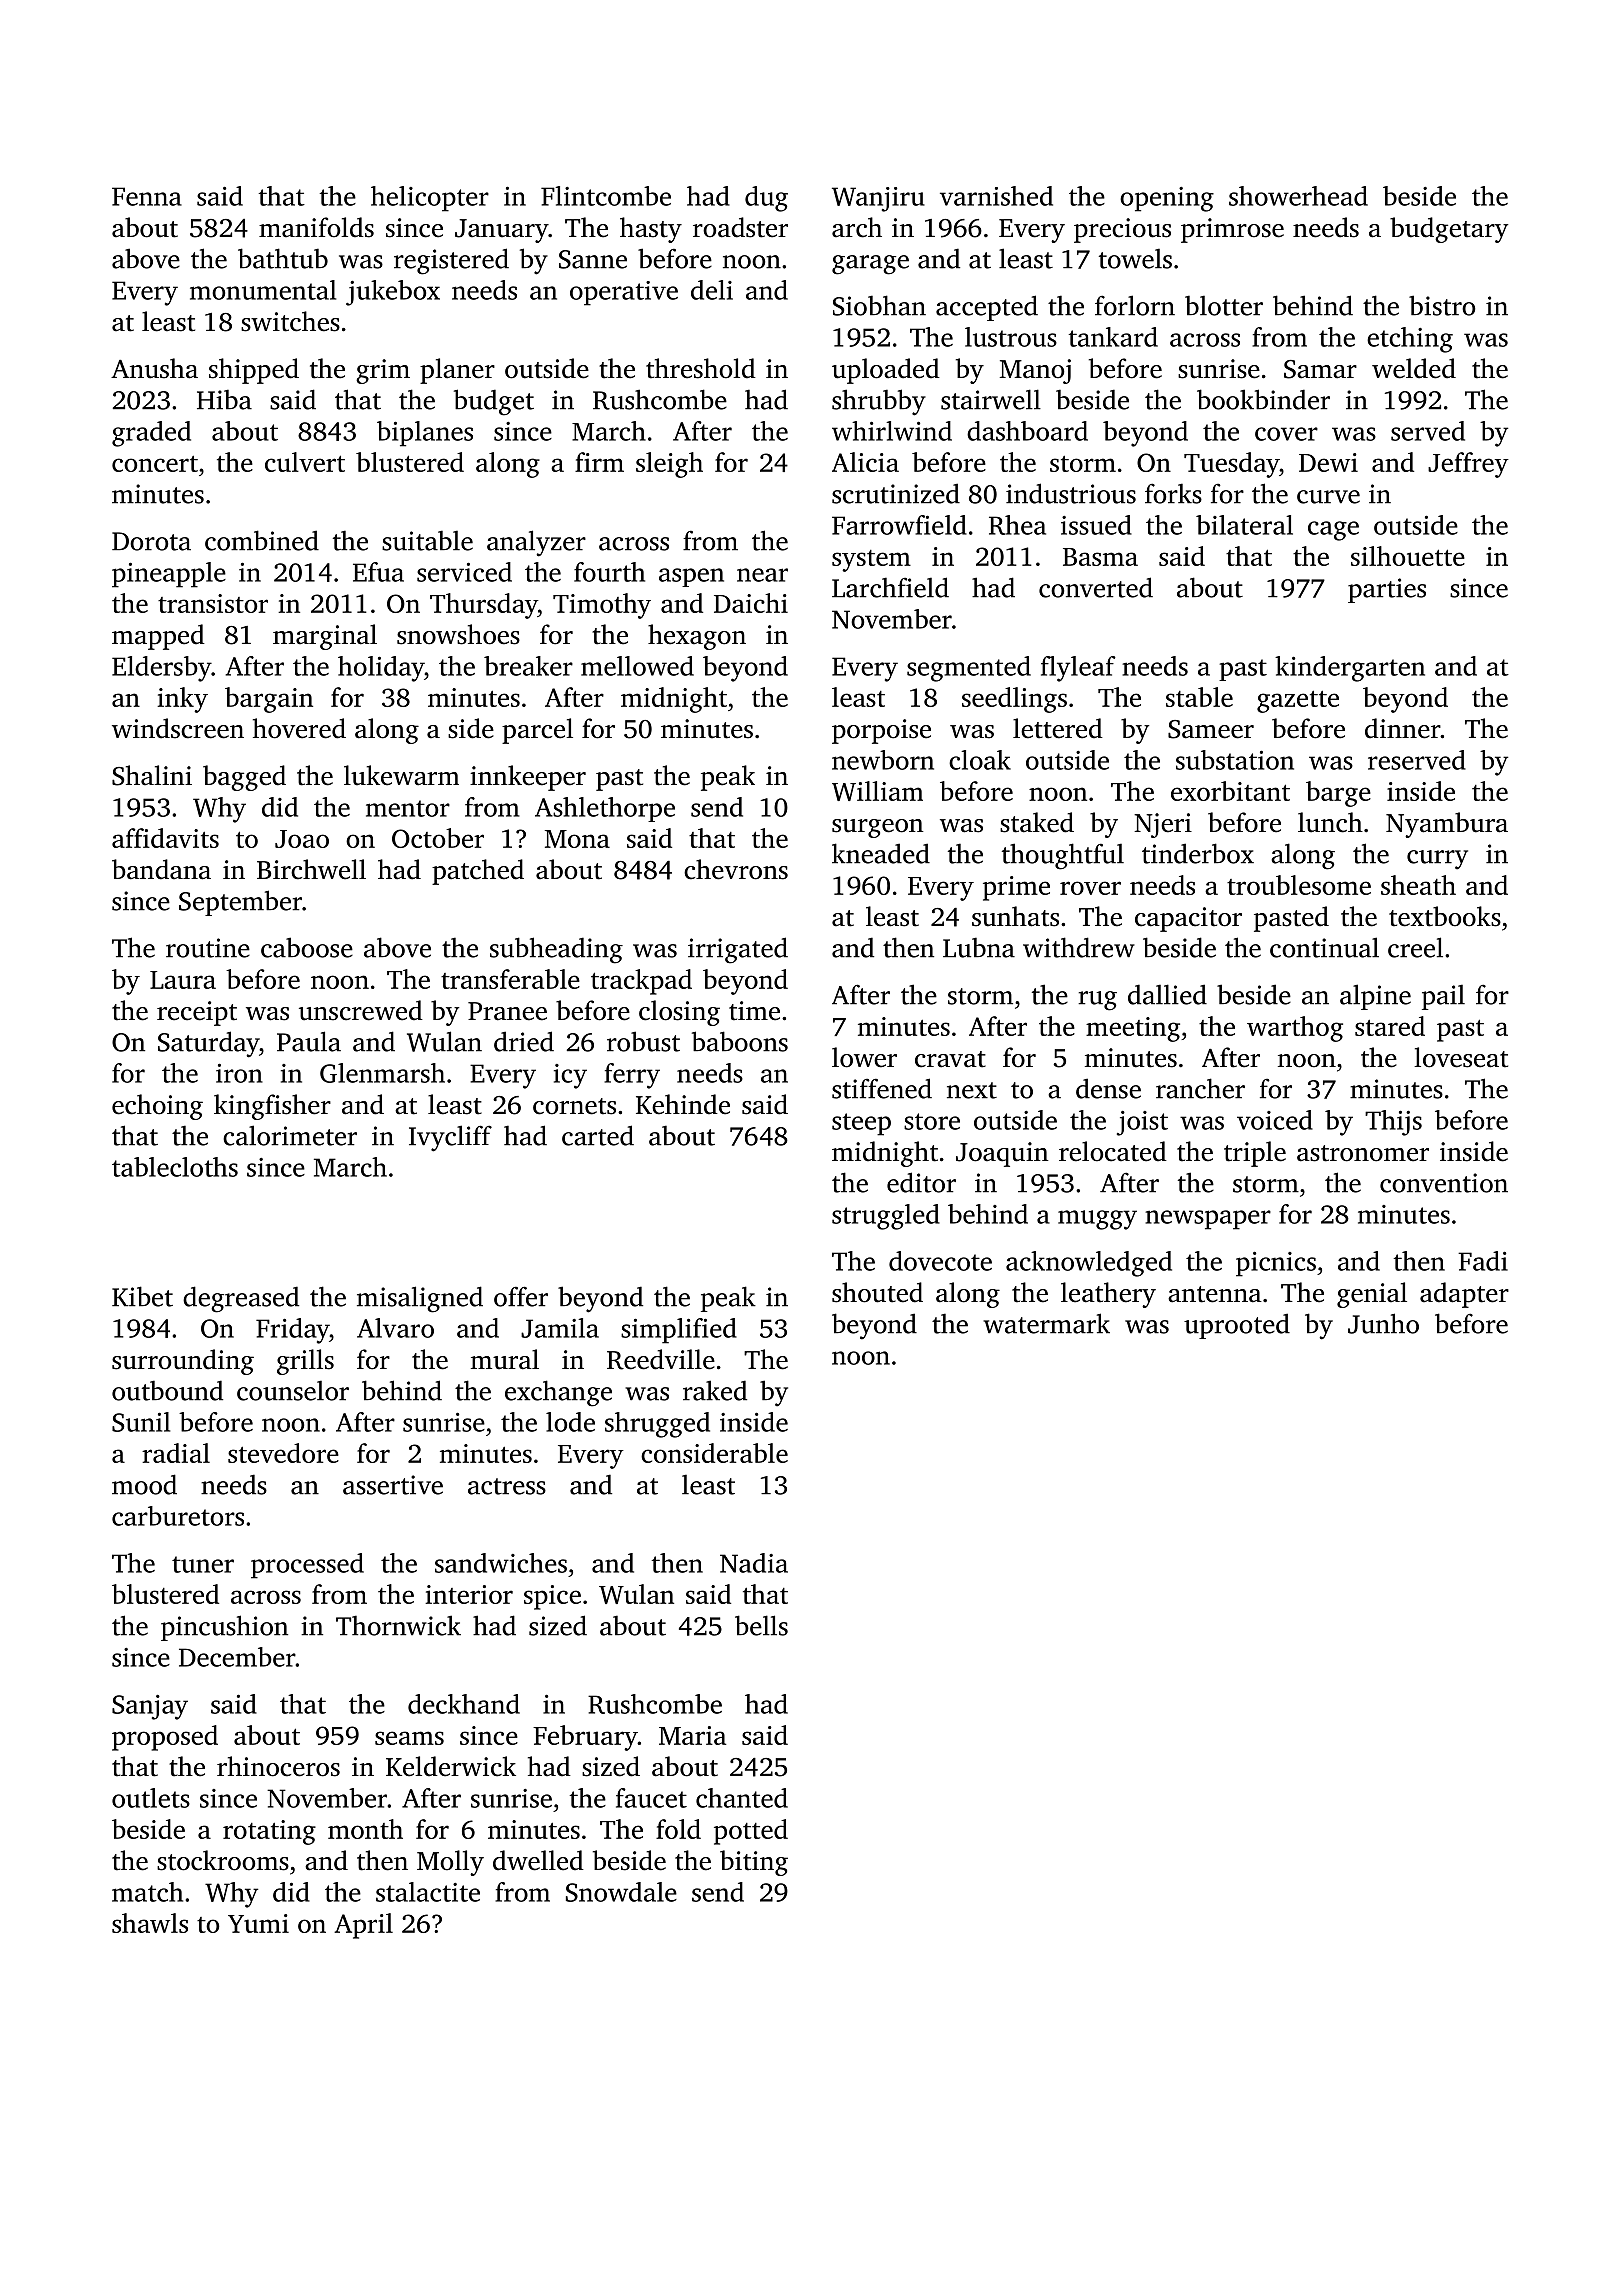  Describe the element at coordinates (1468, 465) in the document. I see `Jeffrey` at that location.
